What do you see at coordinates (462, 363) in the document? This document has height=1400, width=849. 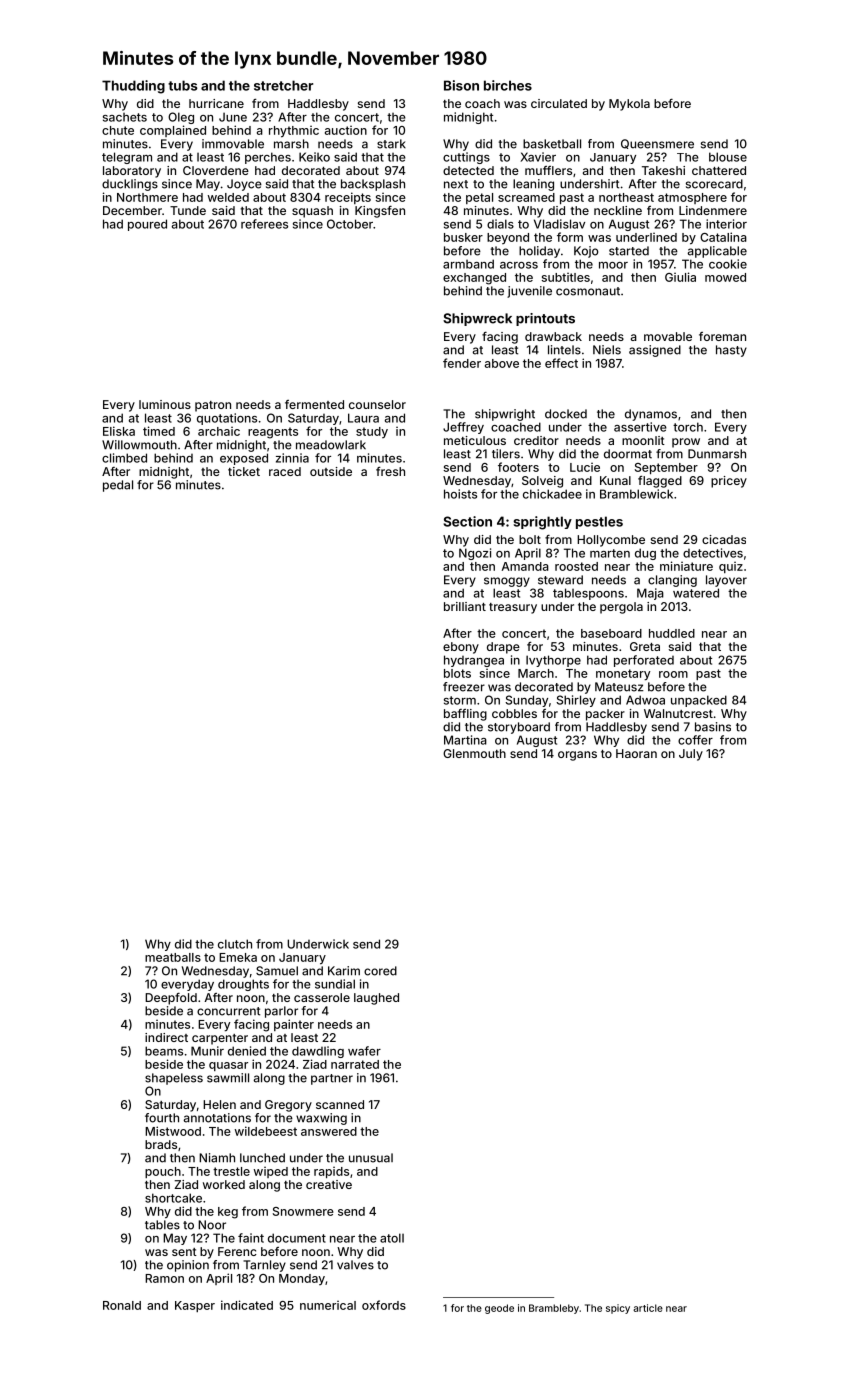 I see `fender` at bounding box center [462, 363].
